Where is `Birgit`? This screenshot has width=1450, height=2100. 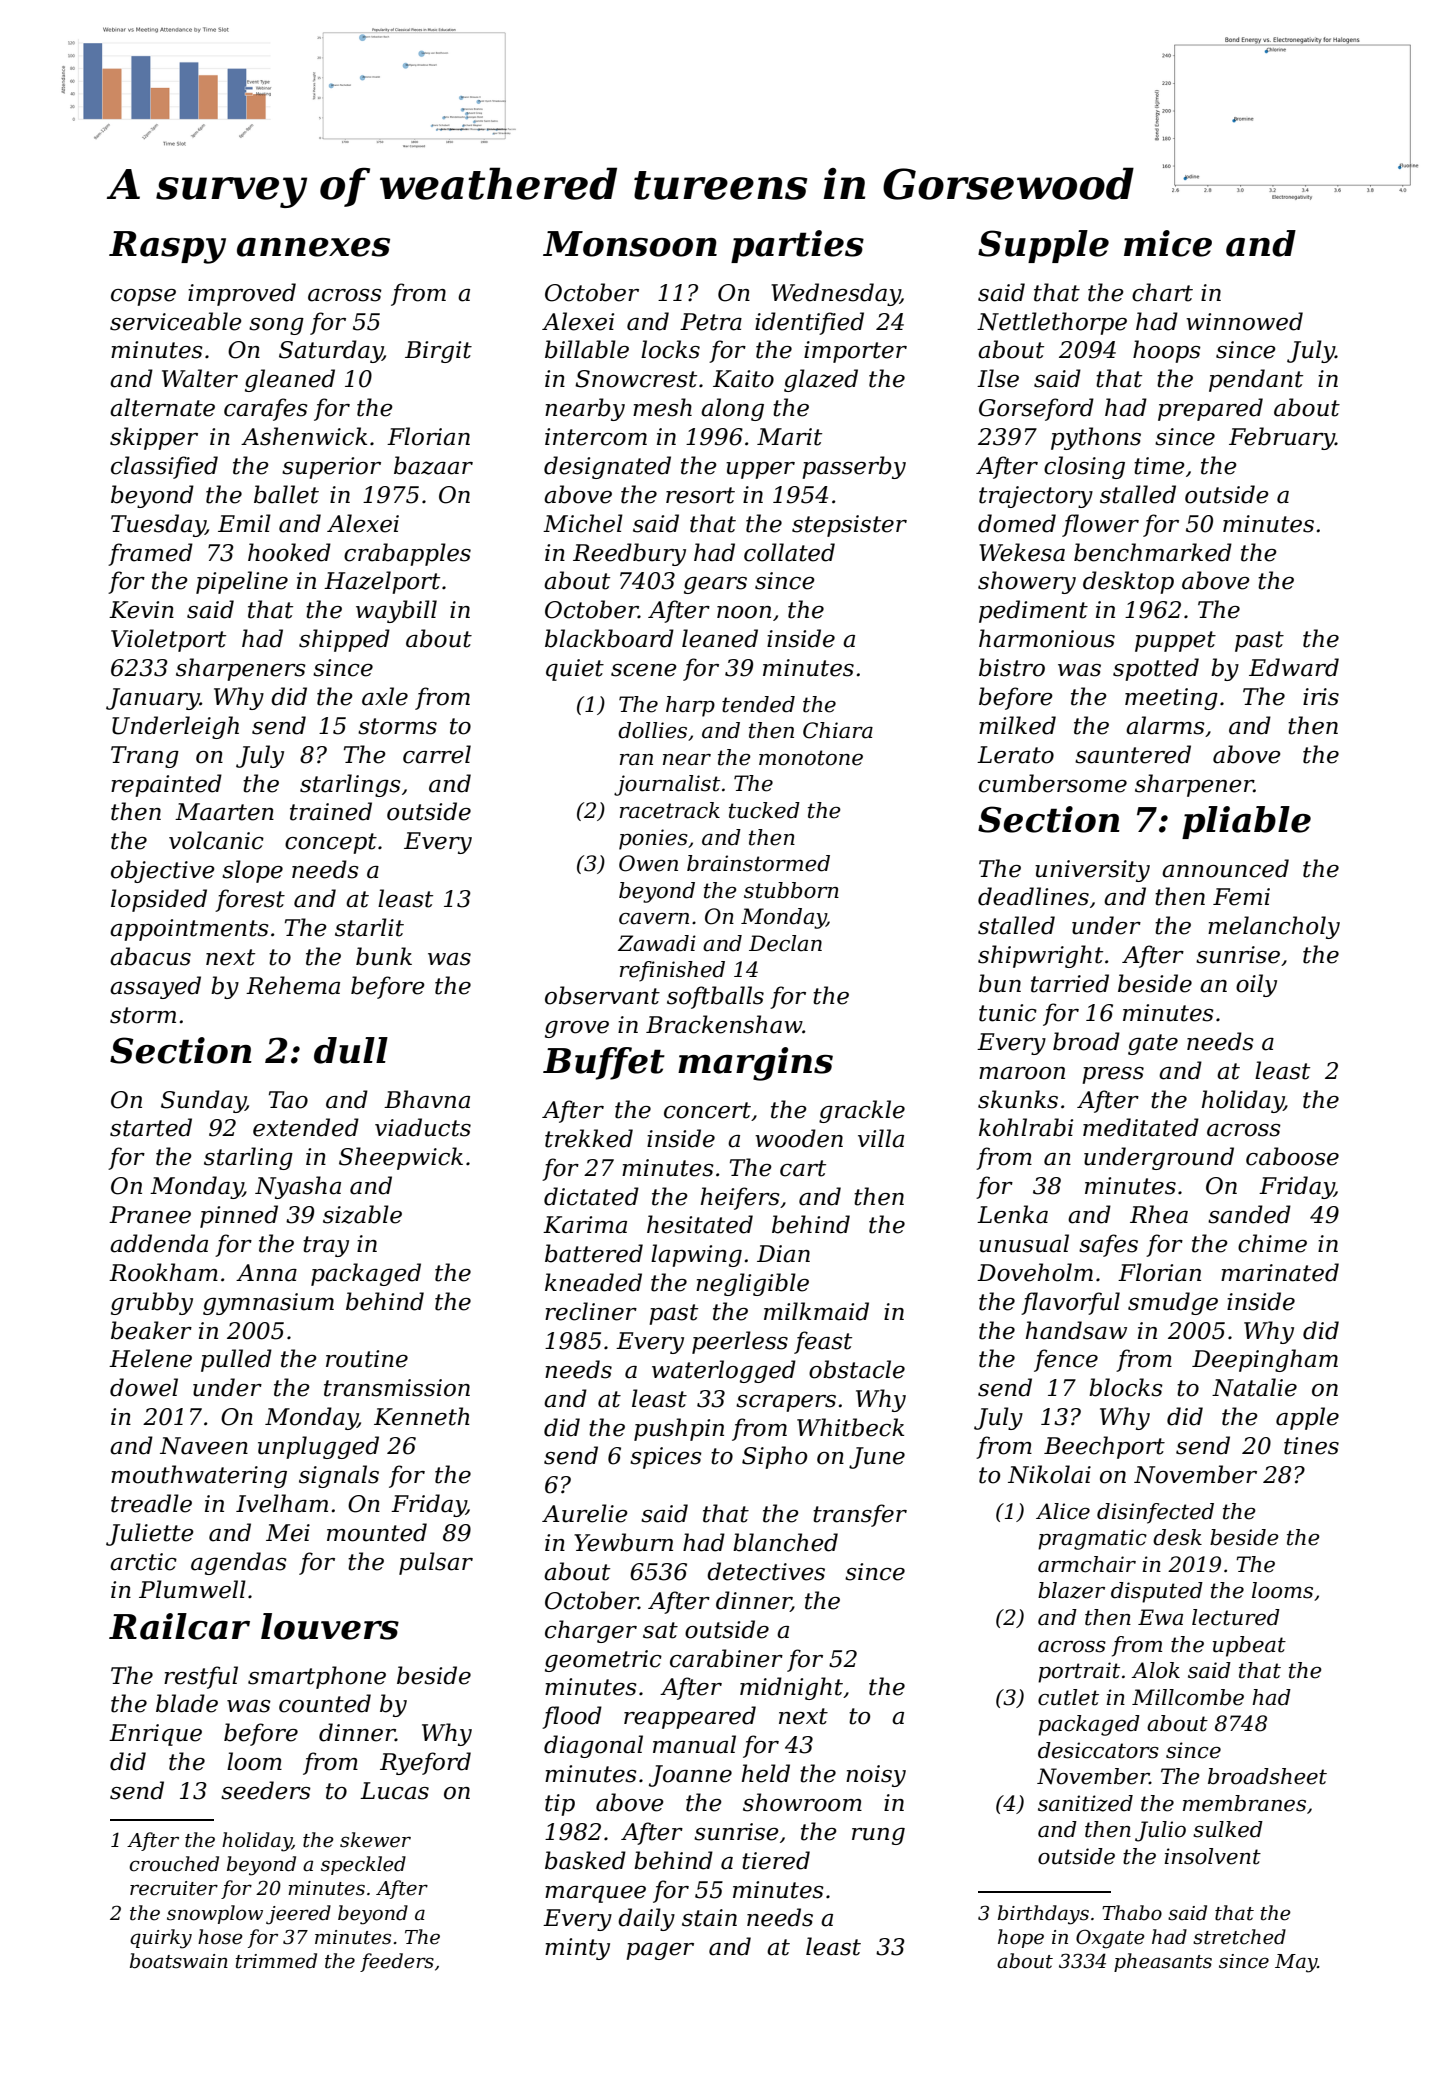 Birgit is located at coordinates (438, 352).
